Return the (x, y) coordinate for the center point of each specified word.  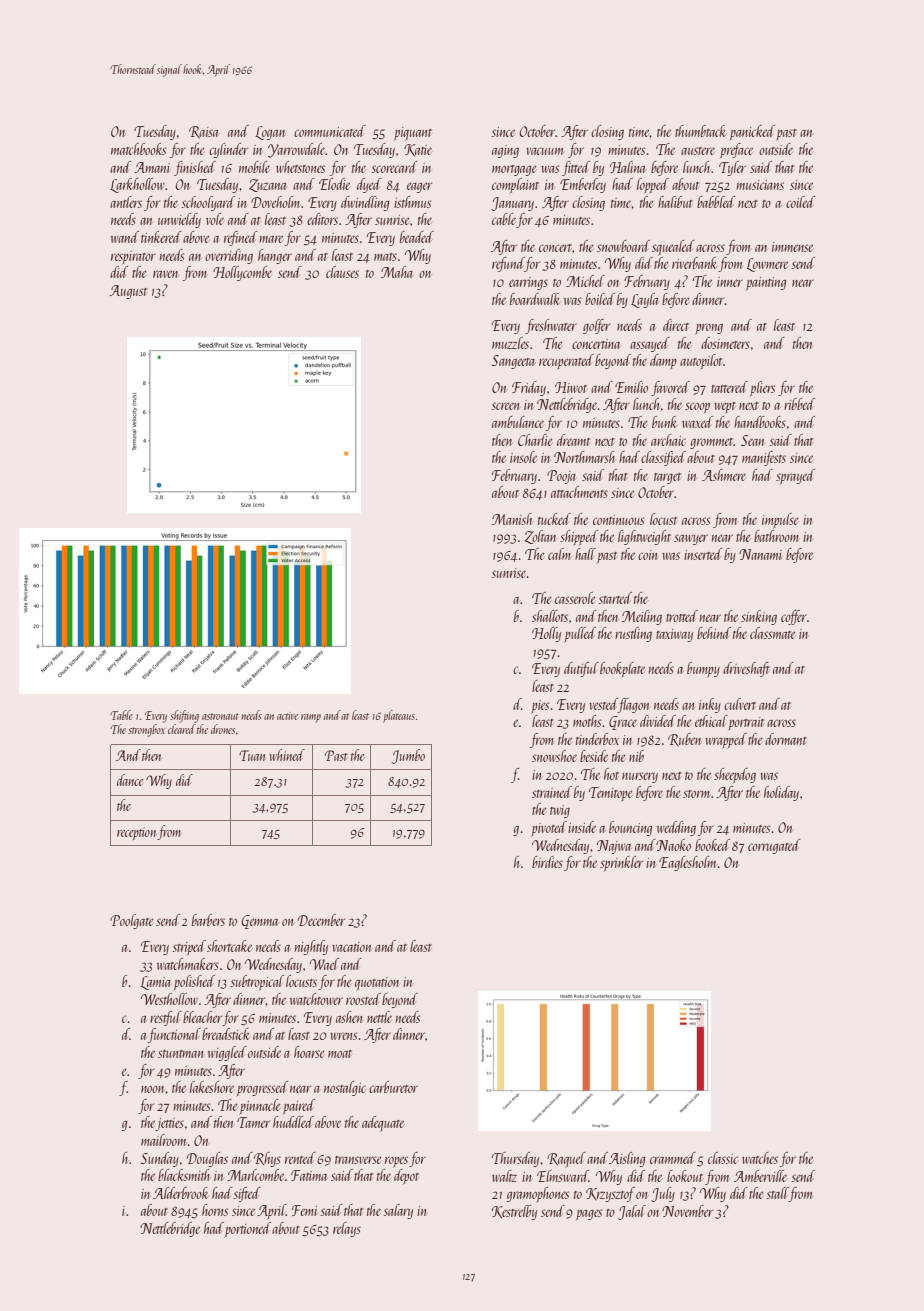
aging (505, 151)
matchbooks (138, 149)
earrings (528, 283)
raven (165, 274)
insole (523, 457)
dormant (786, 739)
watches (760, 1158)
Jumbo (408, 756)
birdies (547, 862)
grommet (712, 443)
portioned (248, 1229)
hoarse (309, 1052)
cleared (182, 729)
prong (709, 328)
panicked (752, 132)
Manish (512, 519)
